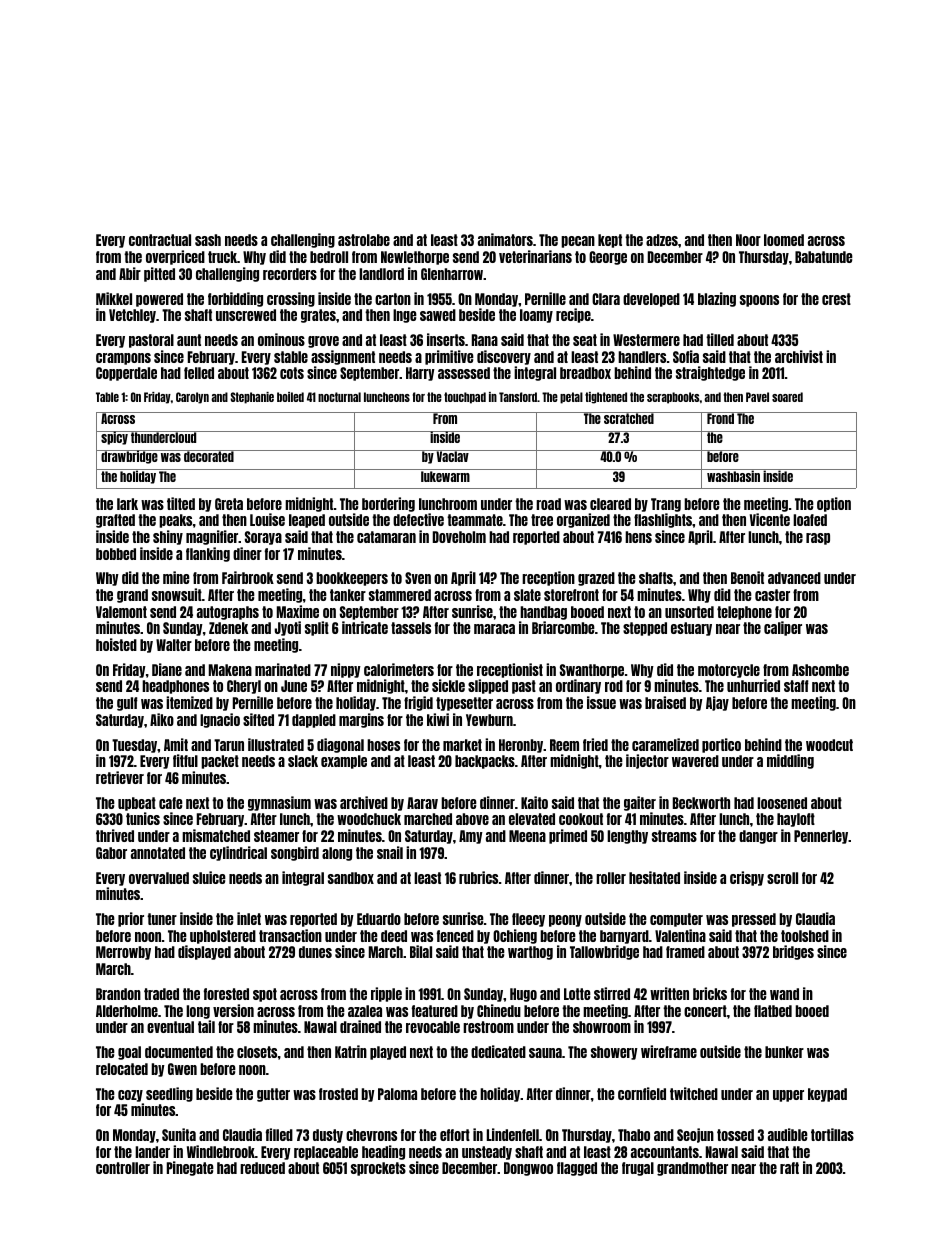  Describe the element at coordinates (422, 803) in the page. I see `Aarav` at that location.
